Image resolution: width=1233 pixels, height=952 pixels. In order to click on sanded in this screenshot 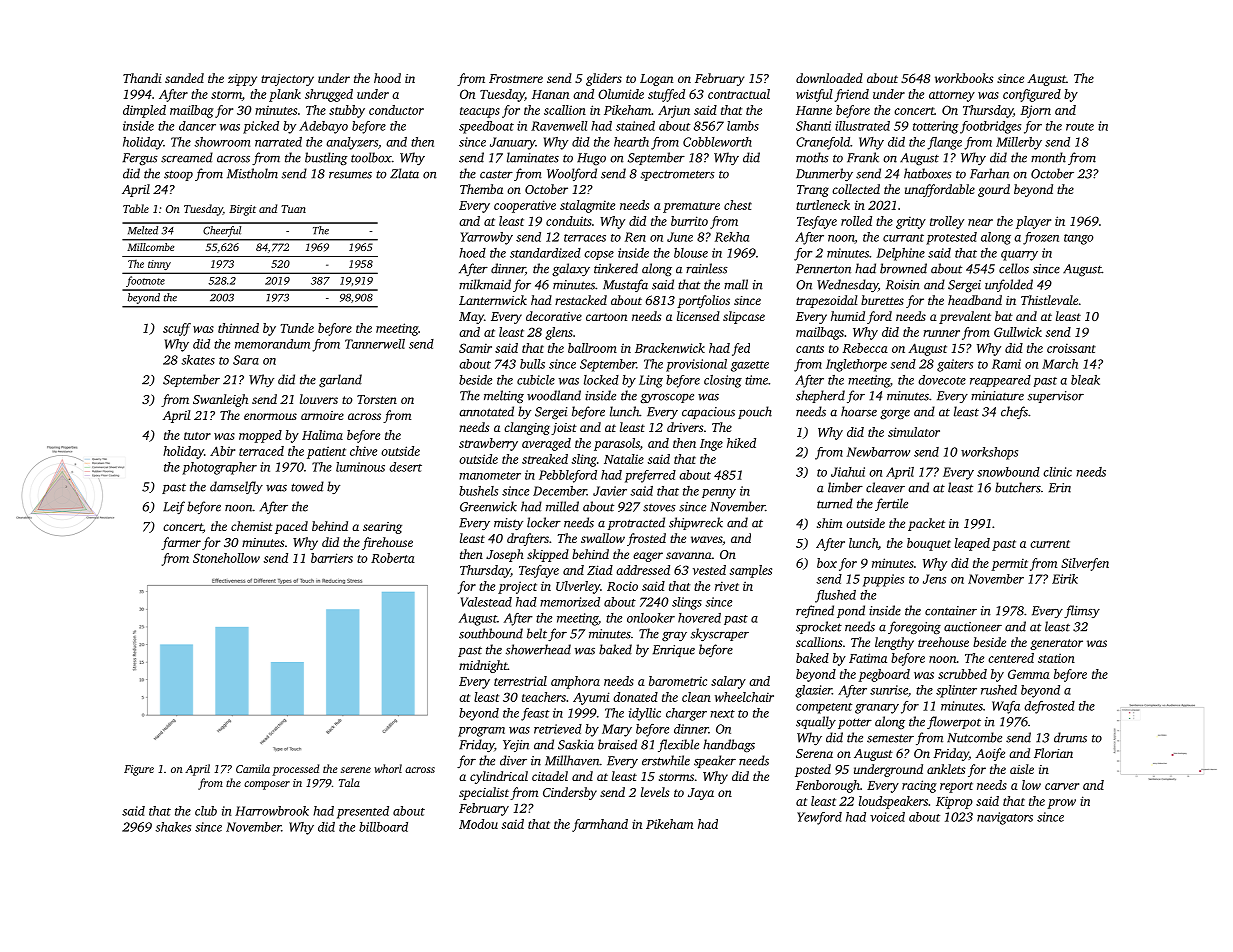, I will do `click(184, 78)`.
